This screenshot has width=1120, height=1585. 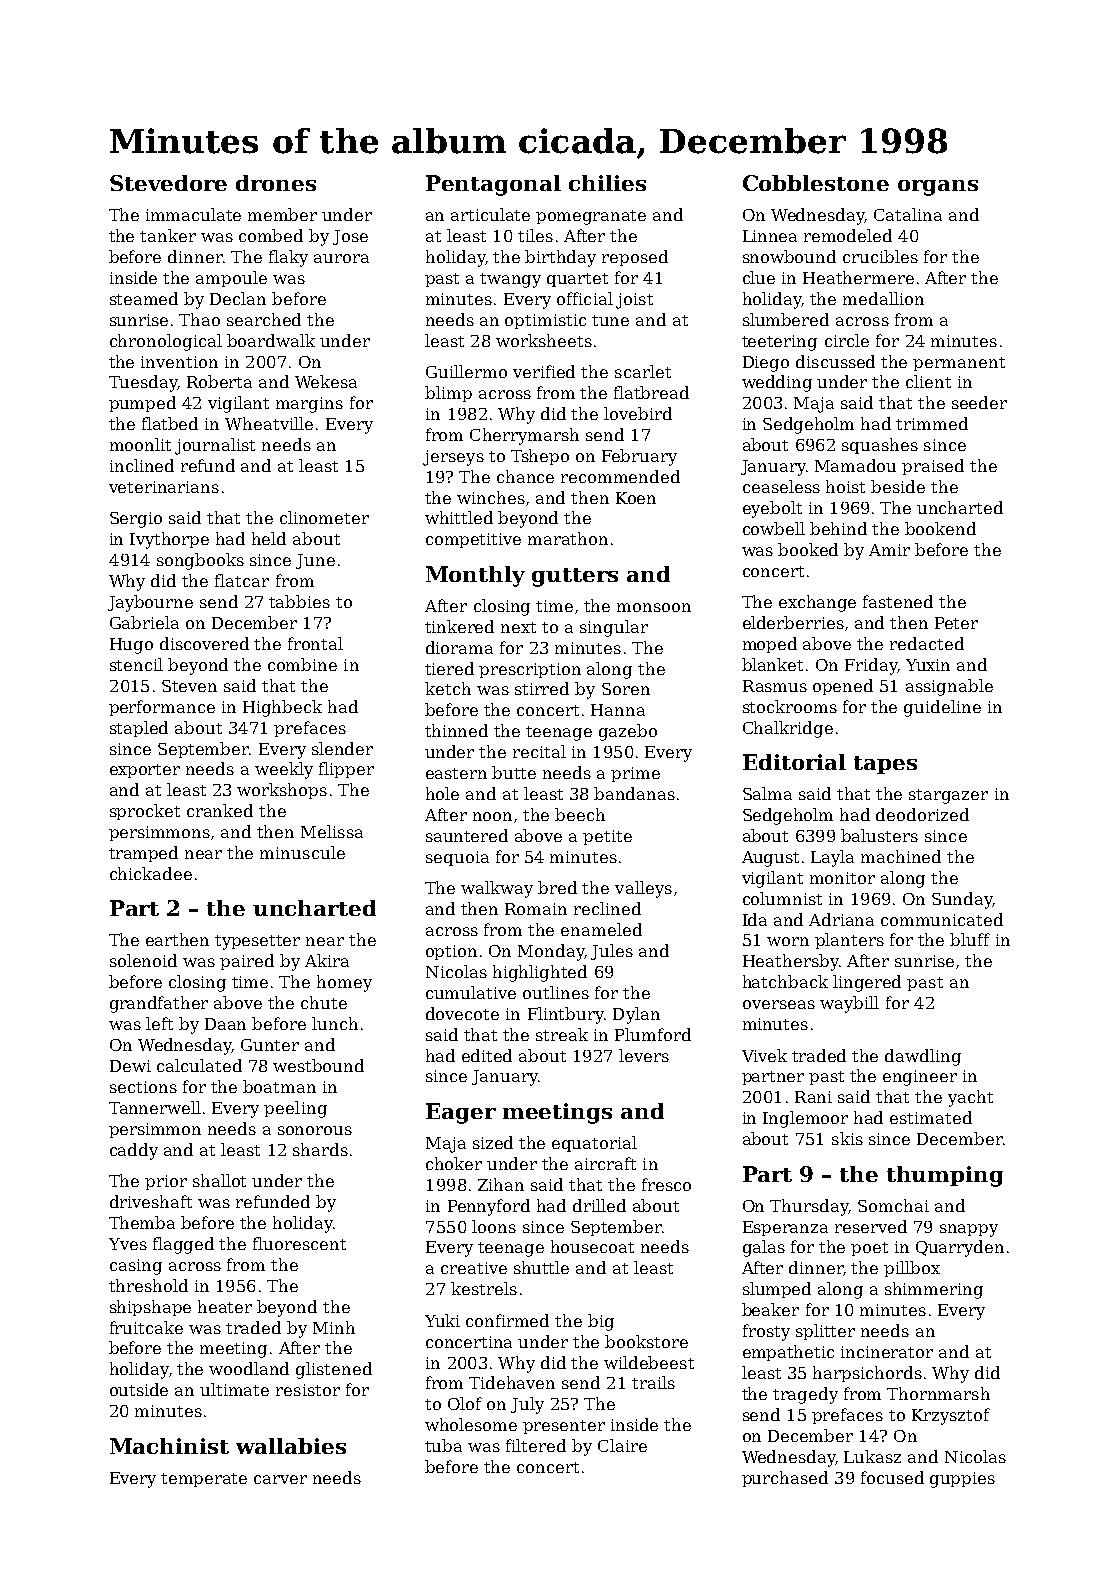 I want to click on Thursday, so click(x=809, y=1207).
